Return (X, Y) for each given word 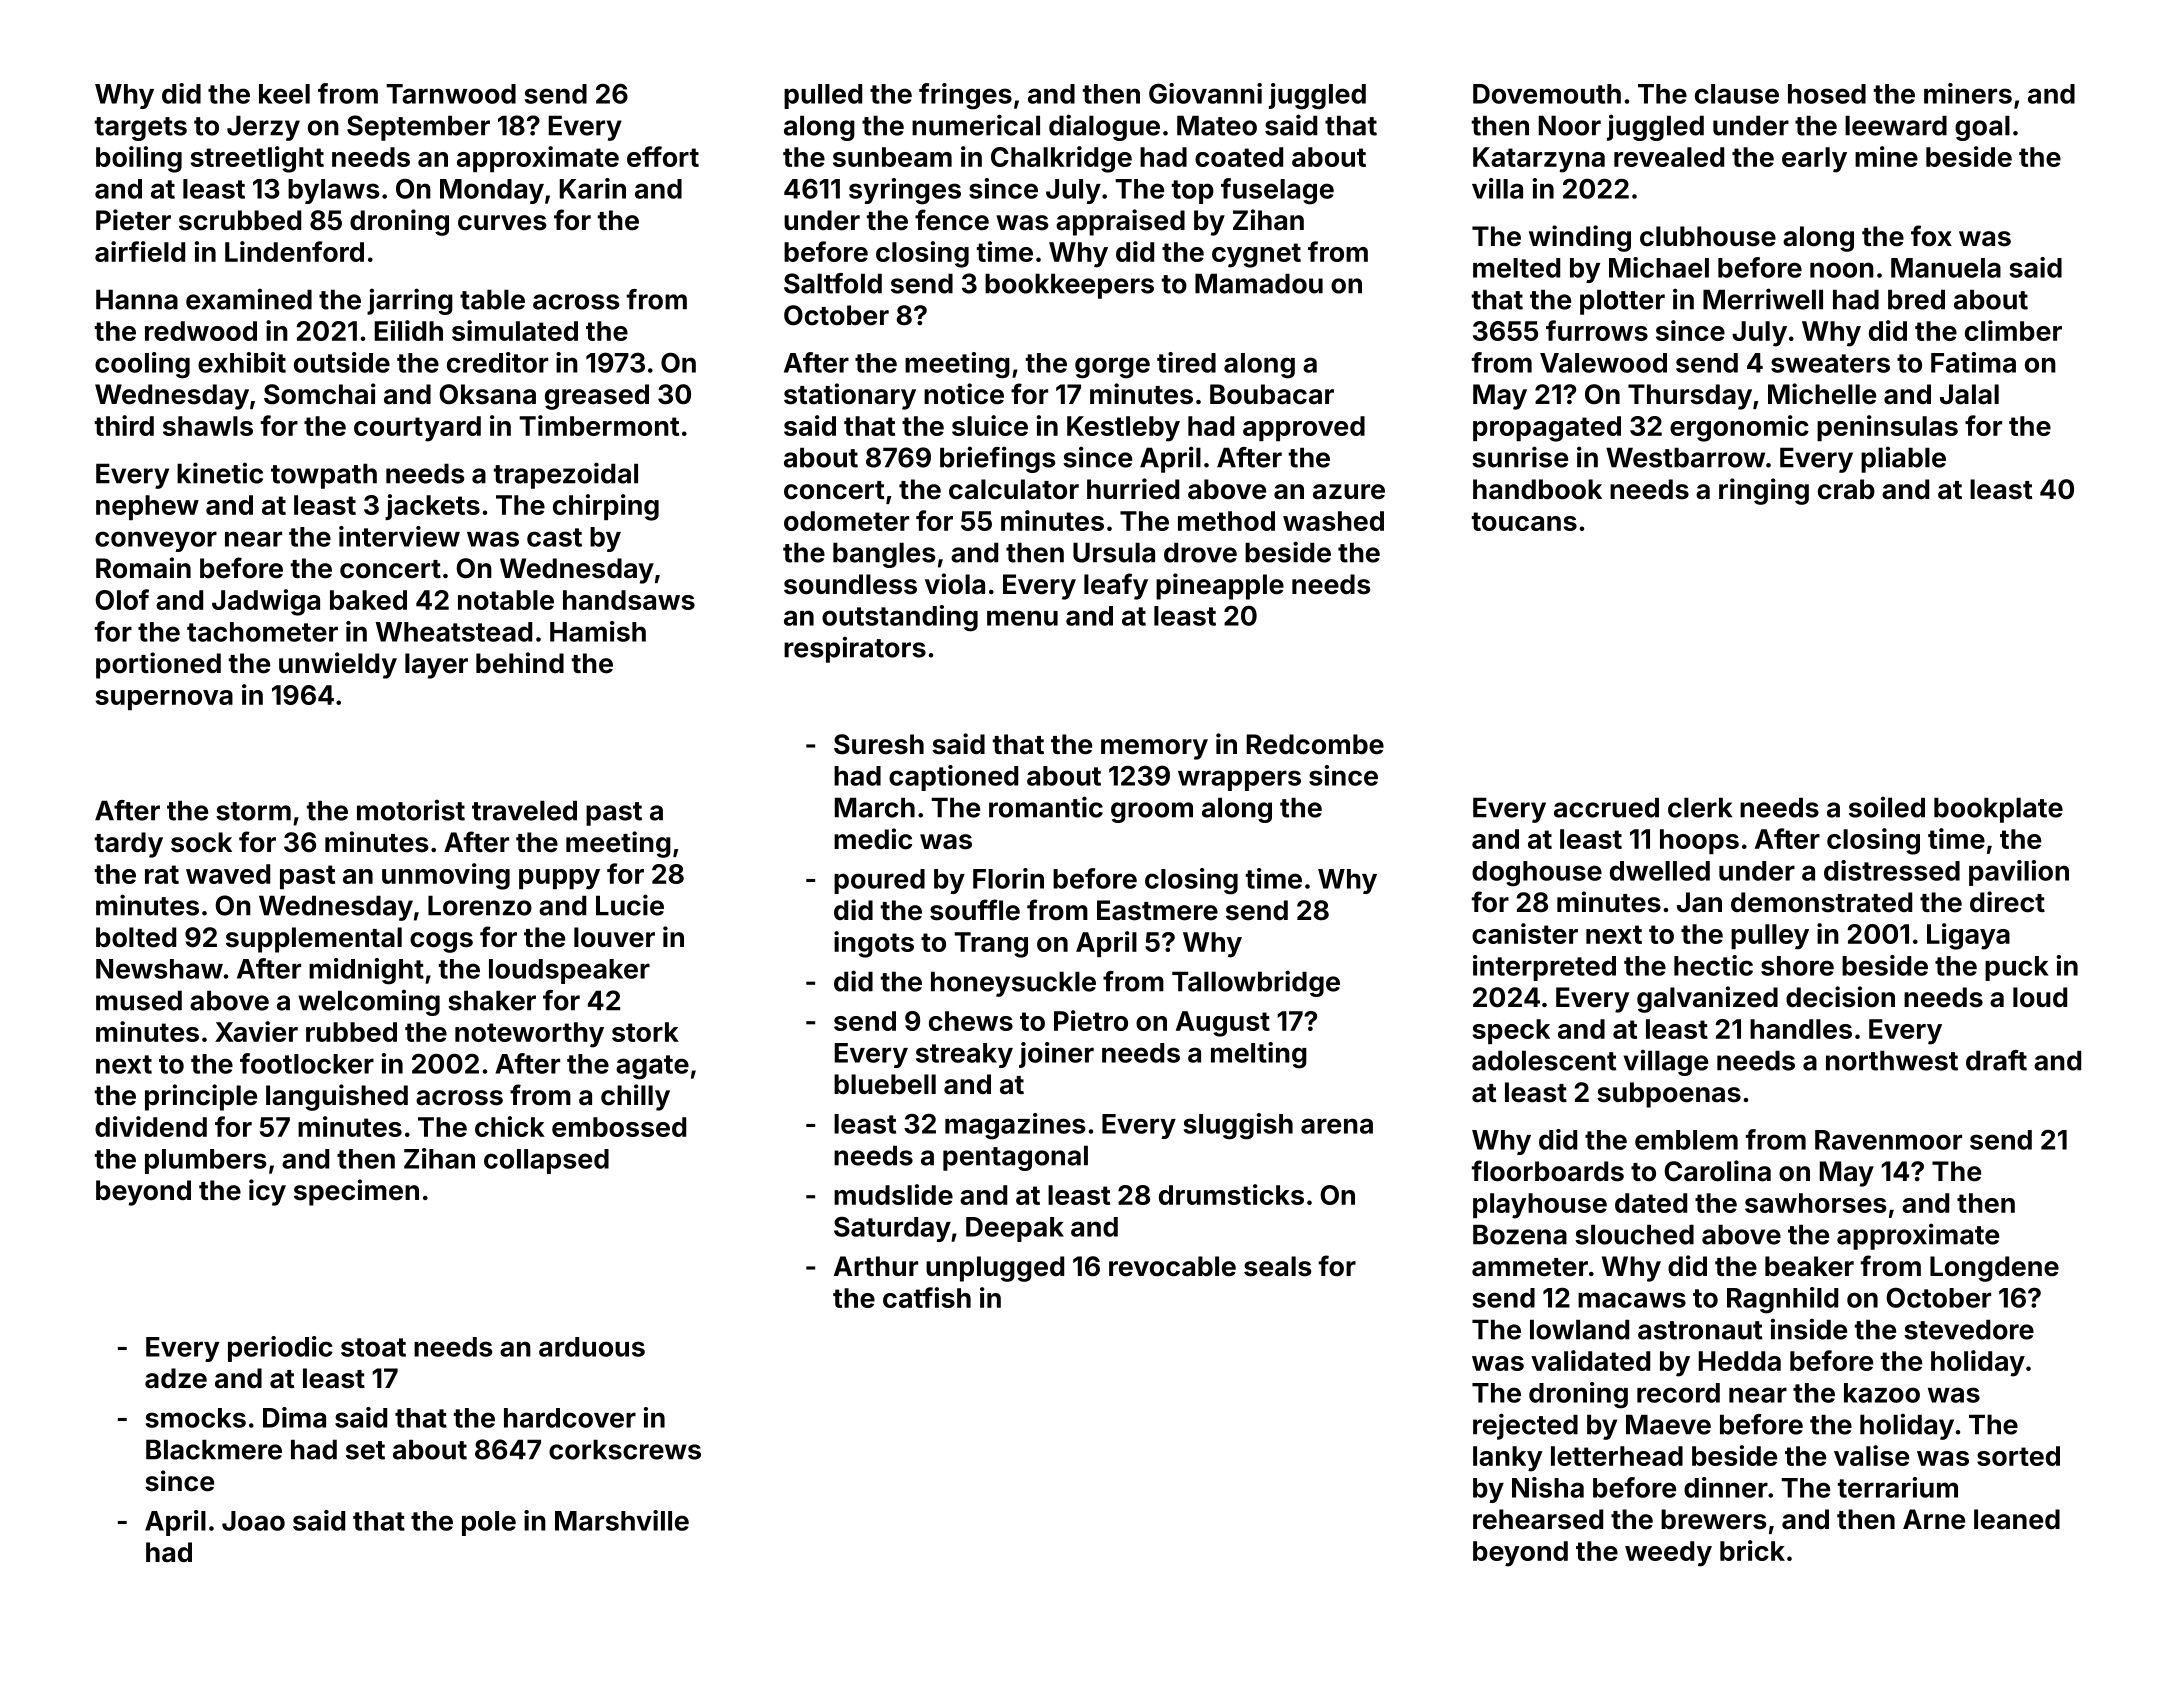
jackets (432, 507)
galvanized (1707, 999)
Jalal (1969, 394)
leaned (2017, 1519)
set (365, 1450)
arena (1337, 1126)
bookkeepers (1069, 286)
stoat (373, 1347)
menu (1022, 618)
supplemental (314, 940)
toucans (1524, 521)
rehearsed (1538, 1519)
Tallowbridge (1256, 983)
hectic (1713, 965)
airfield (140, 251)
